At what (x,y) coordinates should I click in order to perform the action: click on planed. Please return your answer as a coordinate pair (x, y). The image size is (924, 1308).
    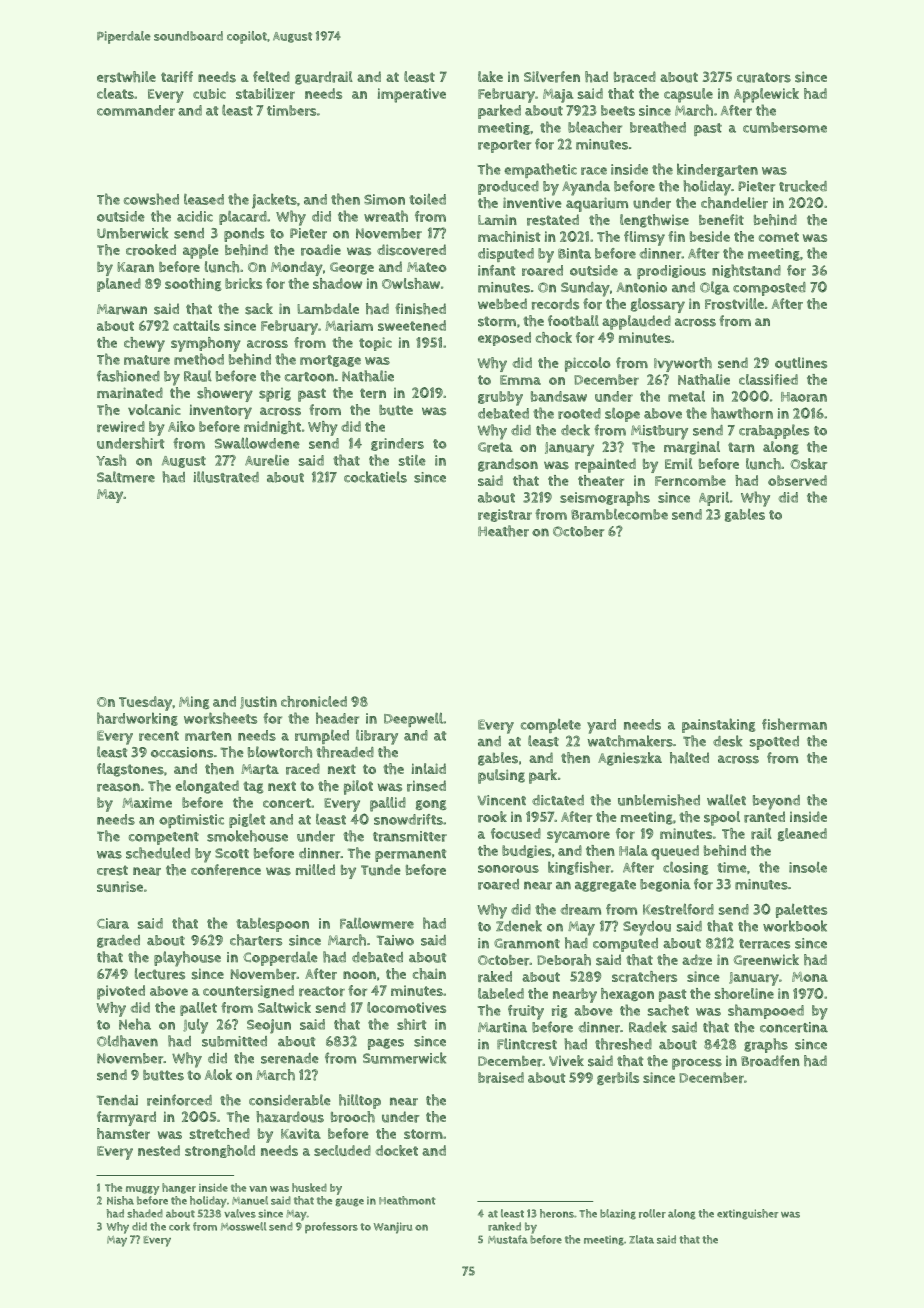
    Looking at the image, I should click on (119, 285).
